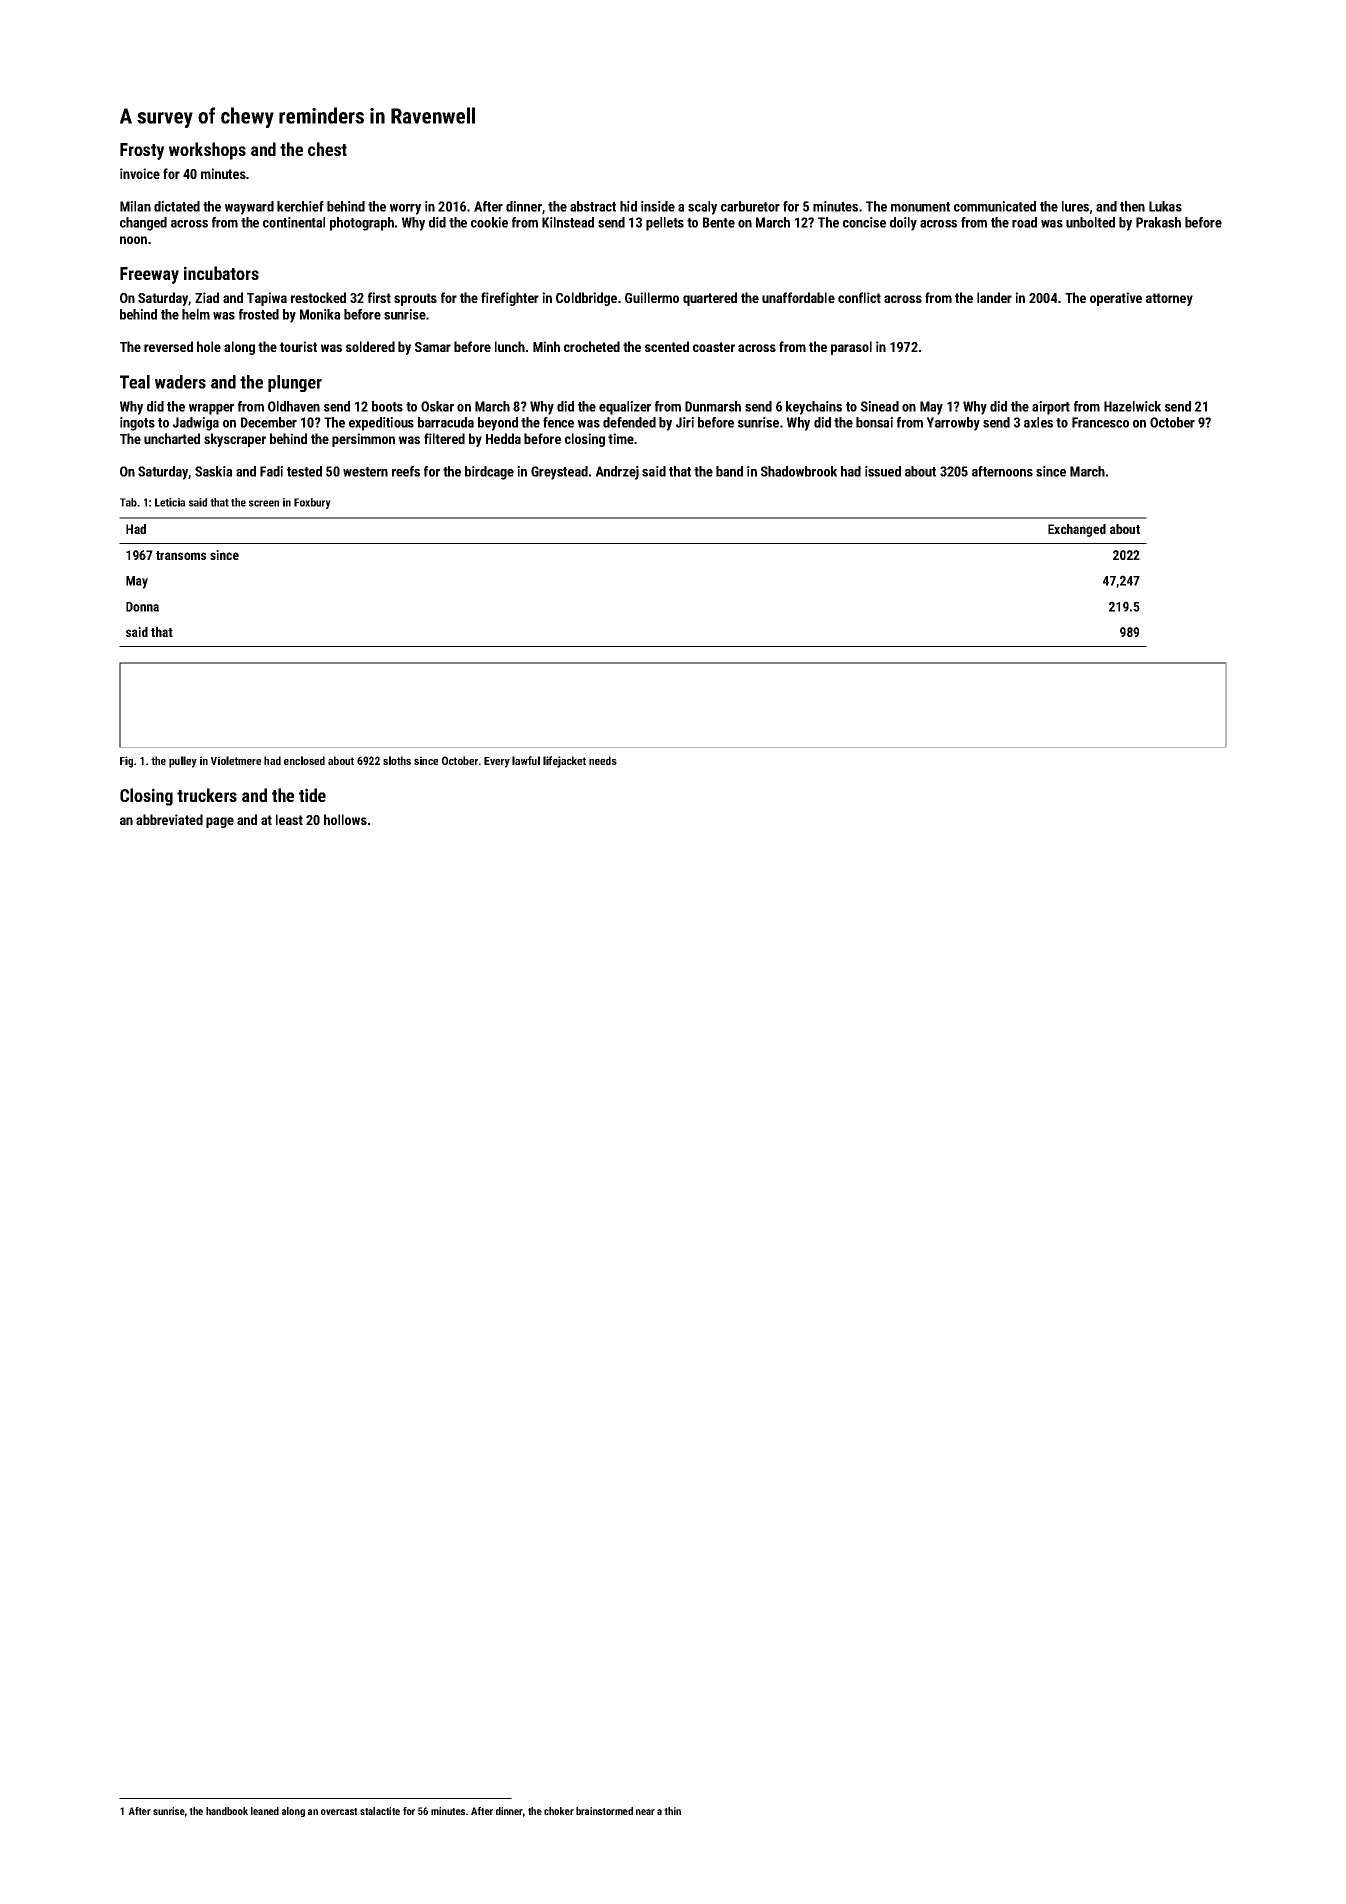  I want to click on stalactite, so click(380, 1811).
